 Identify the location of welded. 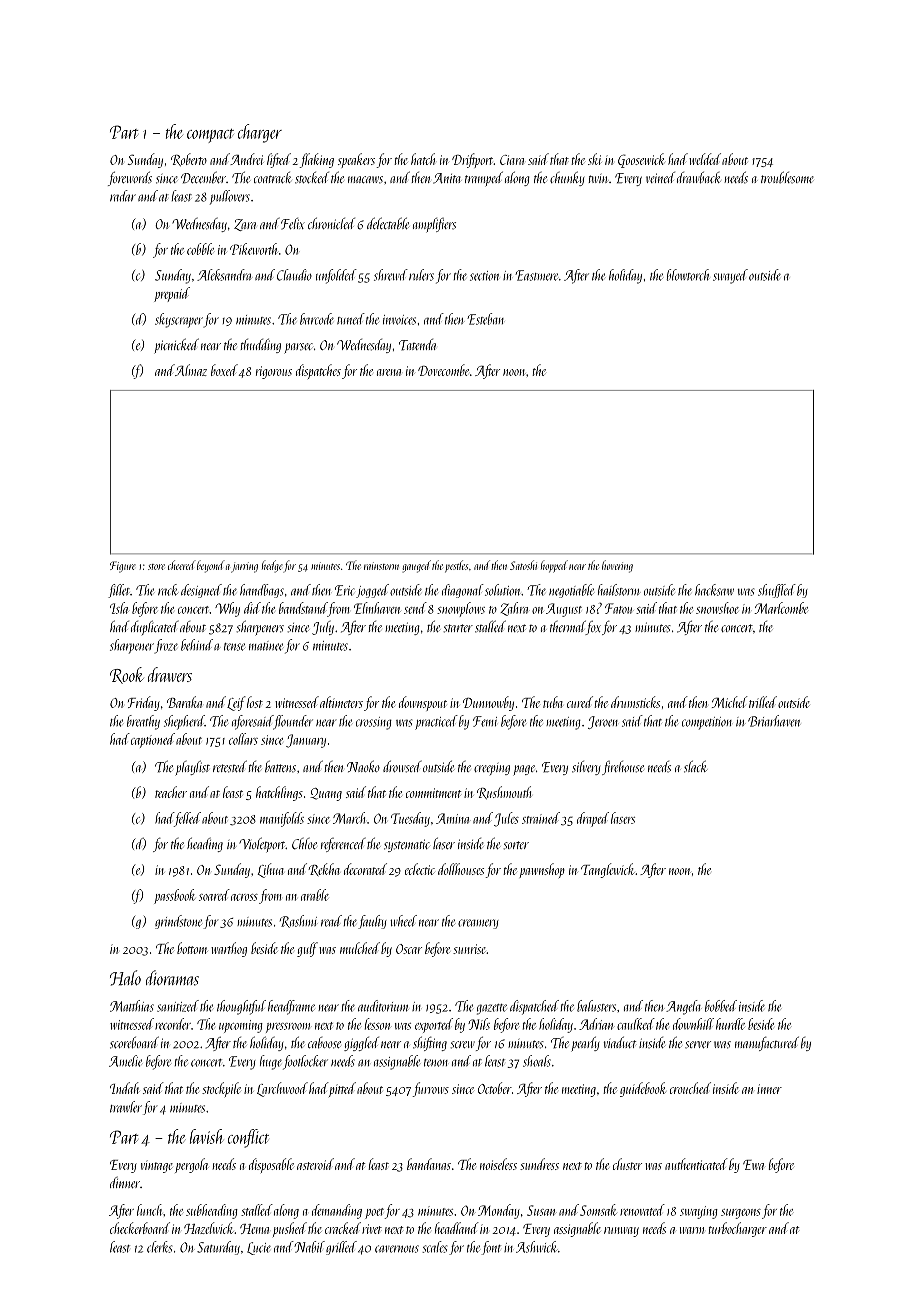
(705, 159).
